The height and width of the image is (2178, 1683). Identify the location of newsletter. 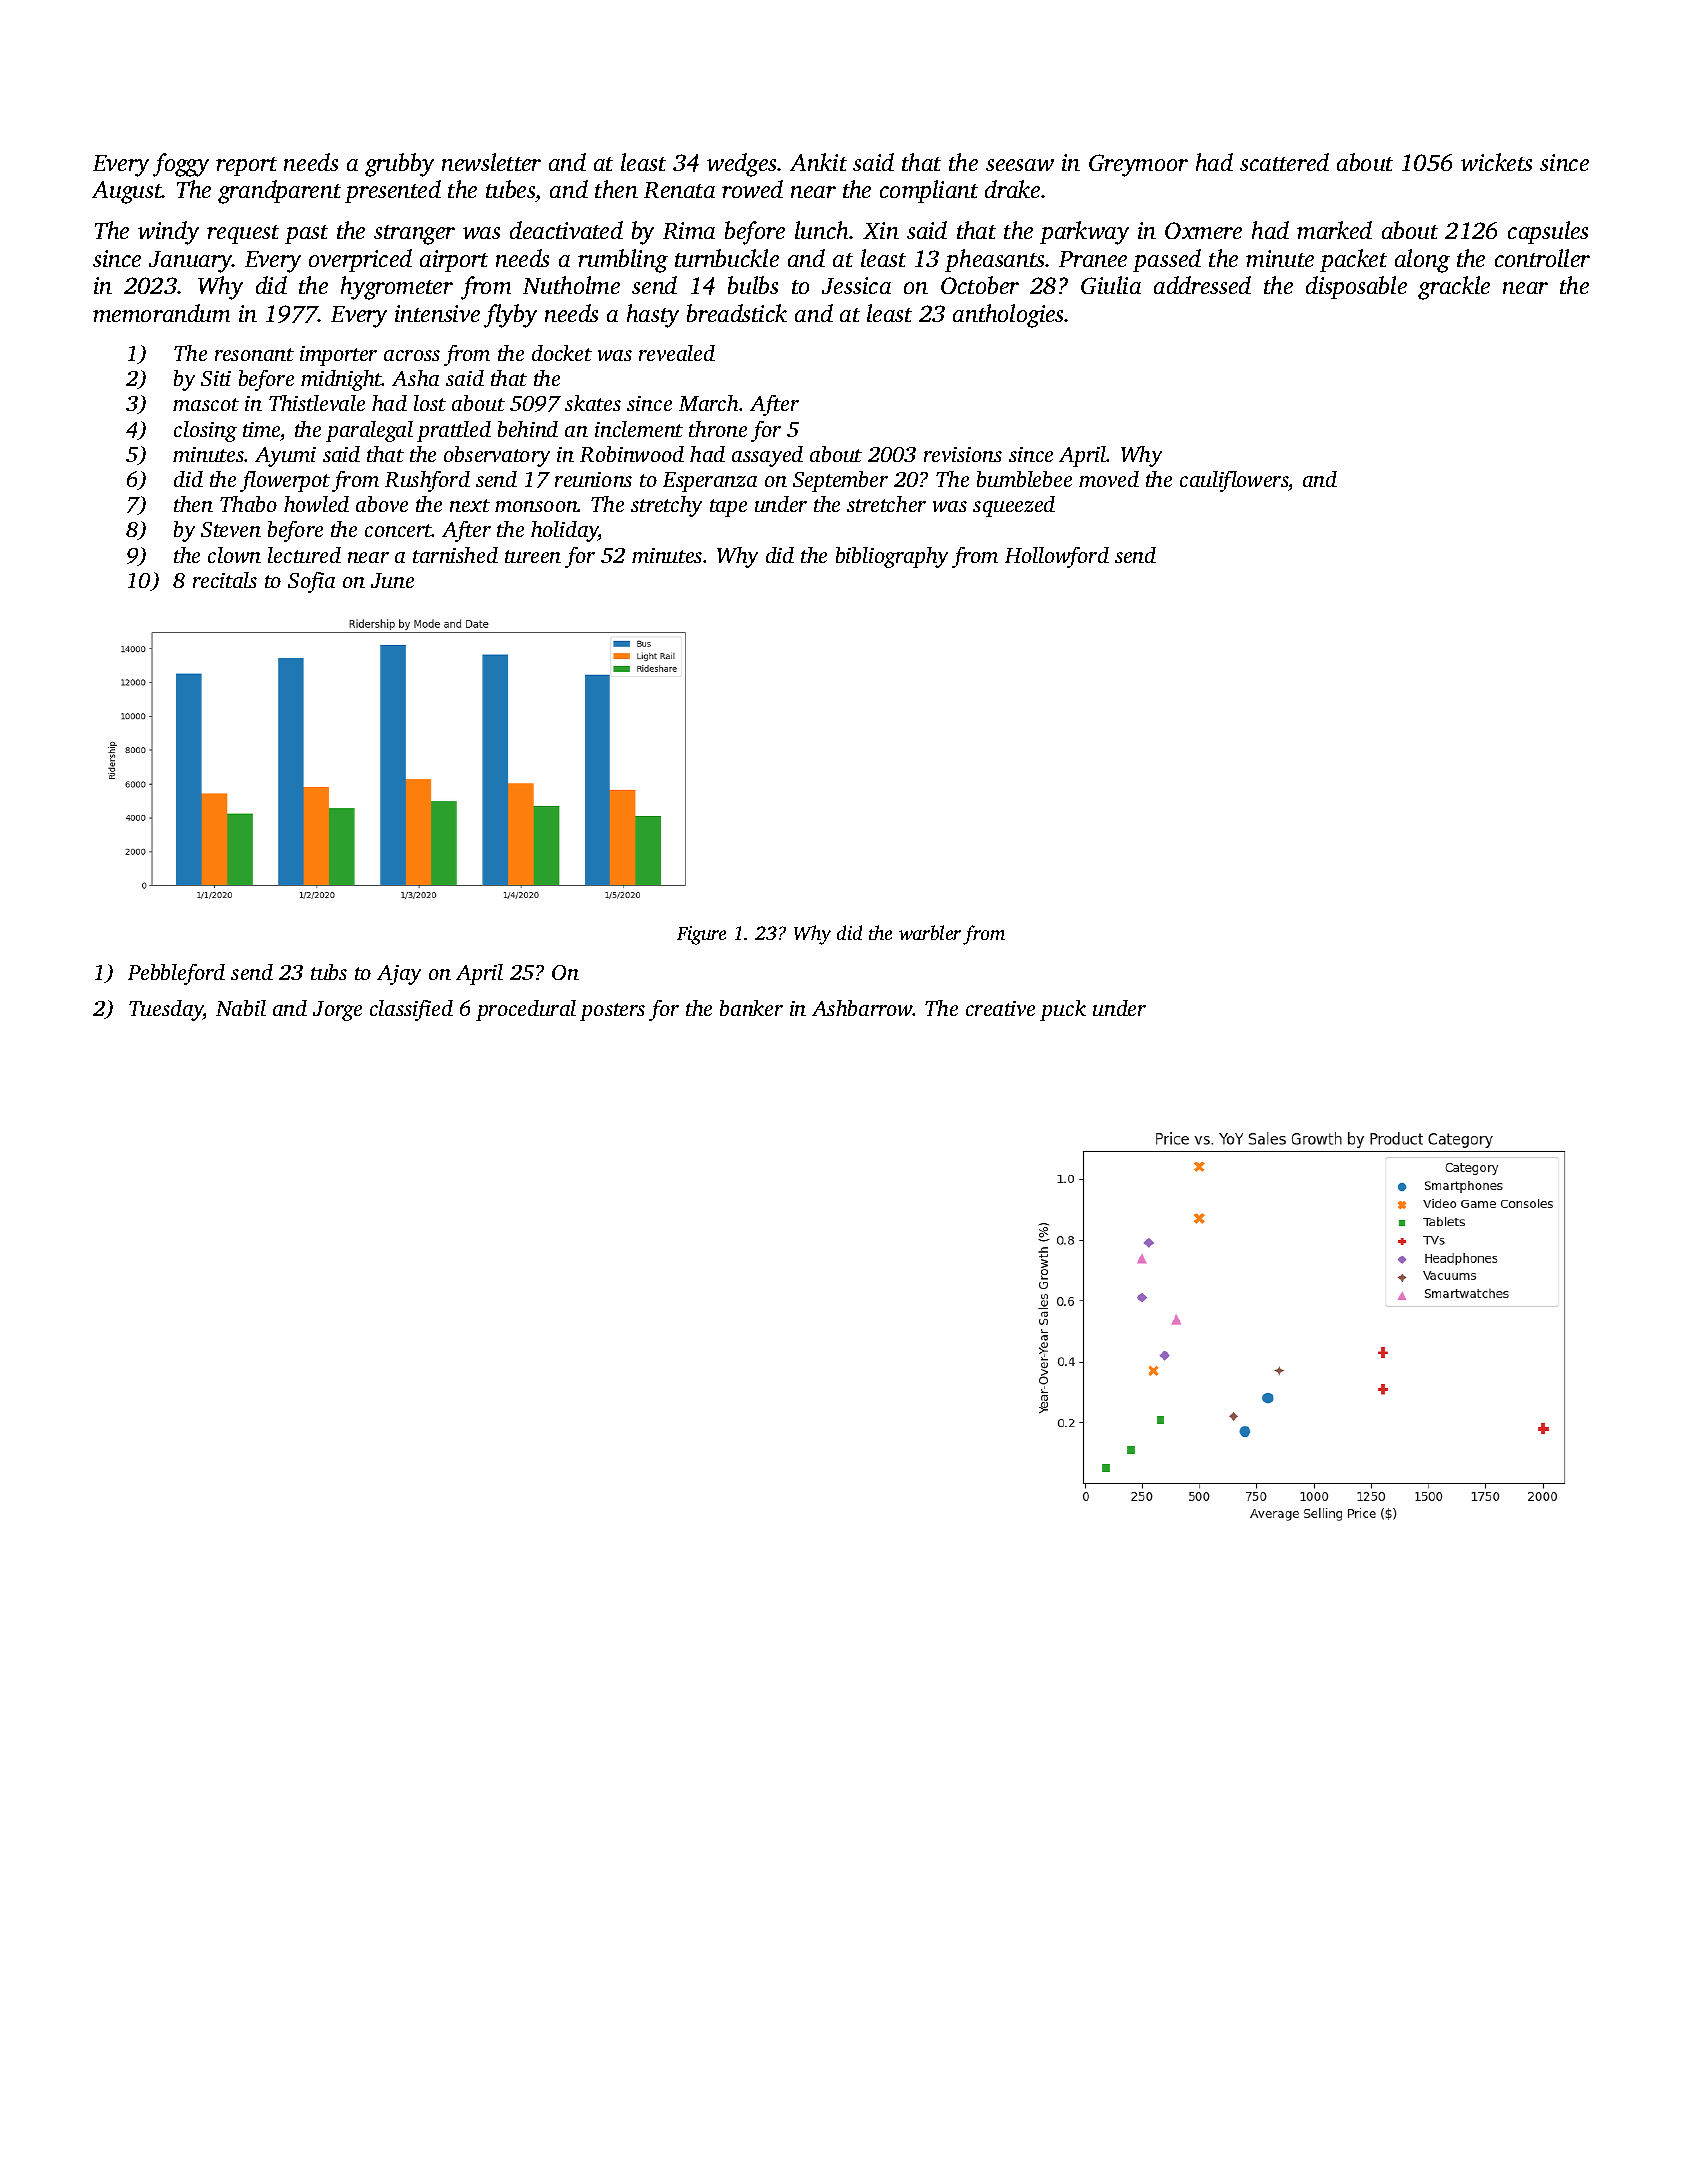
(491, 162).
